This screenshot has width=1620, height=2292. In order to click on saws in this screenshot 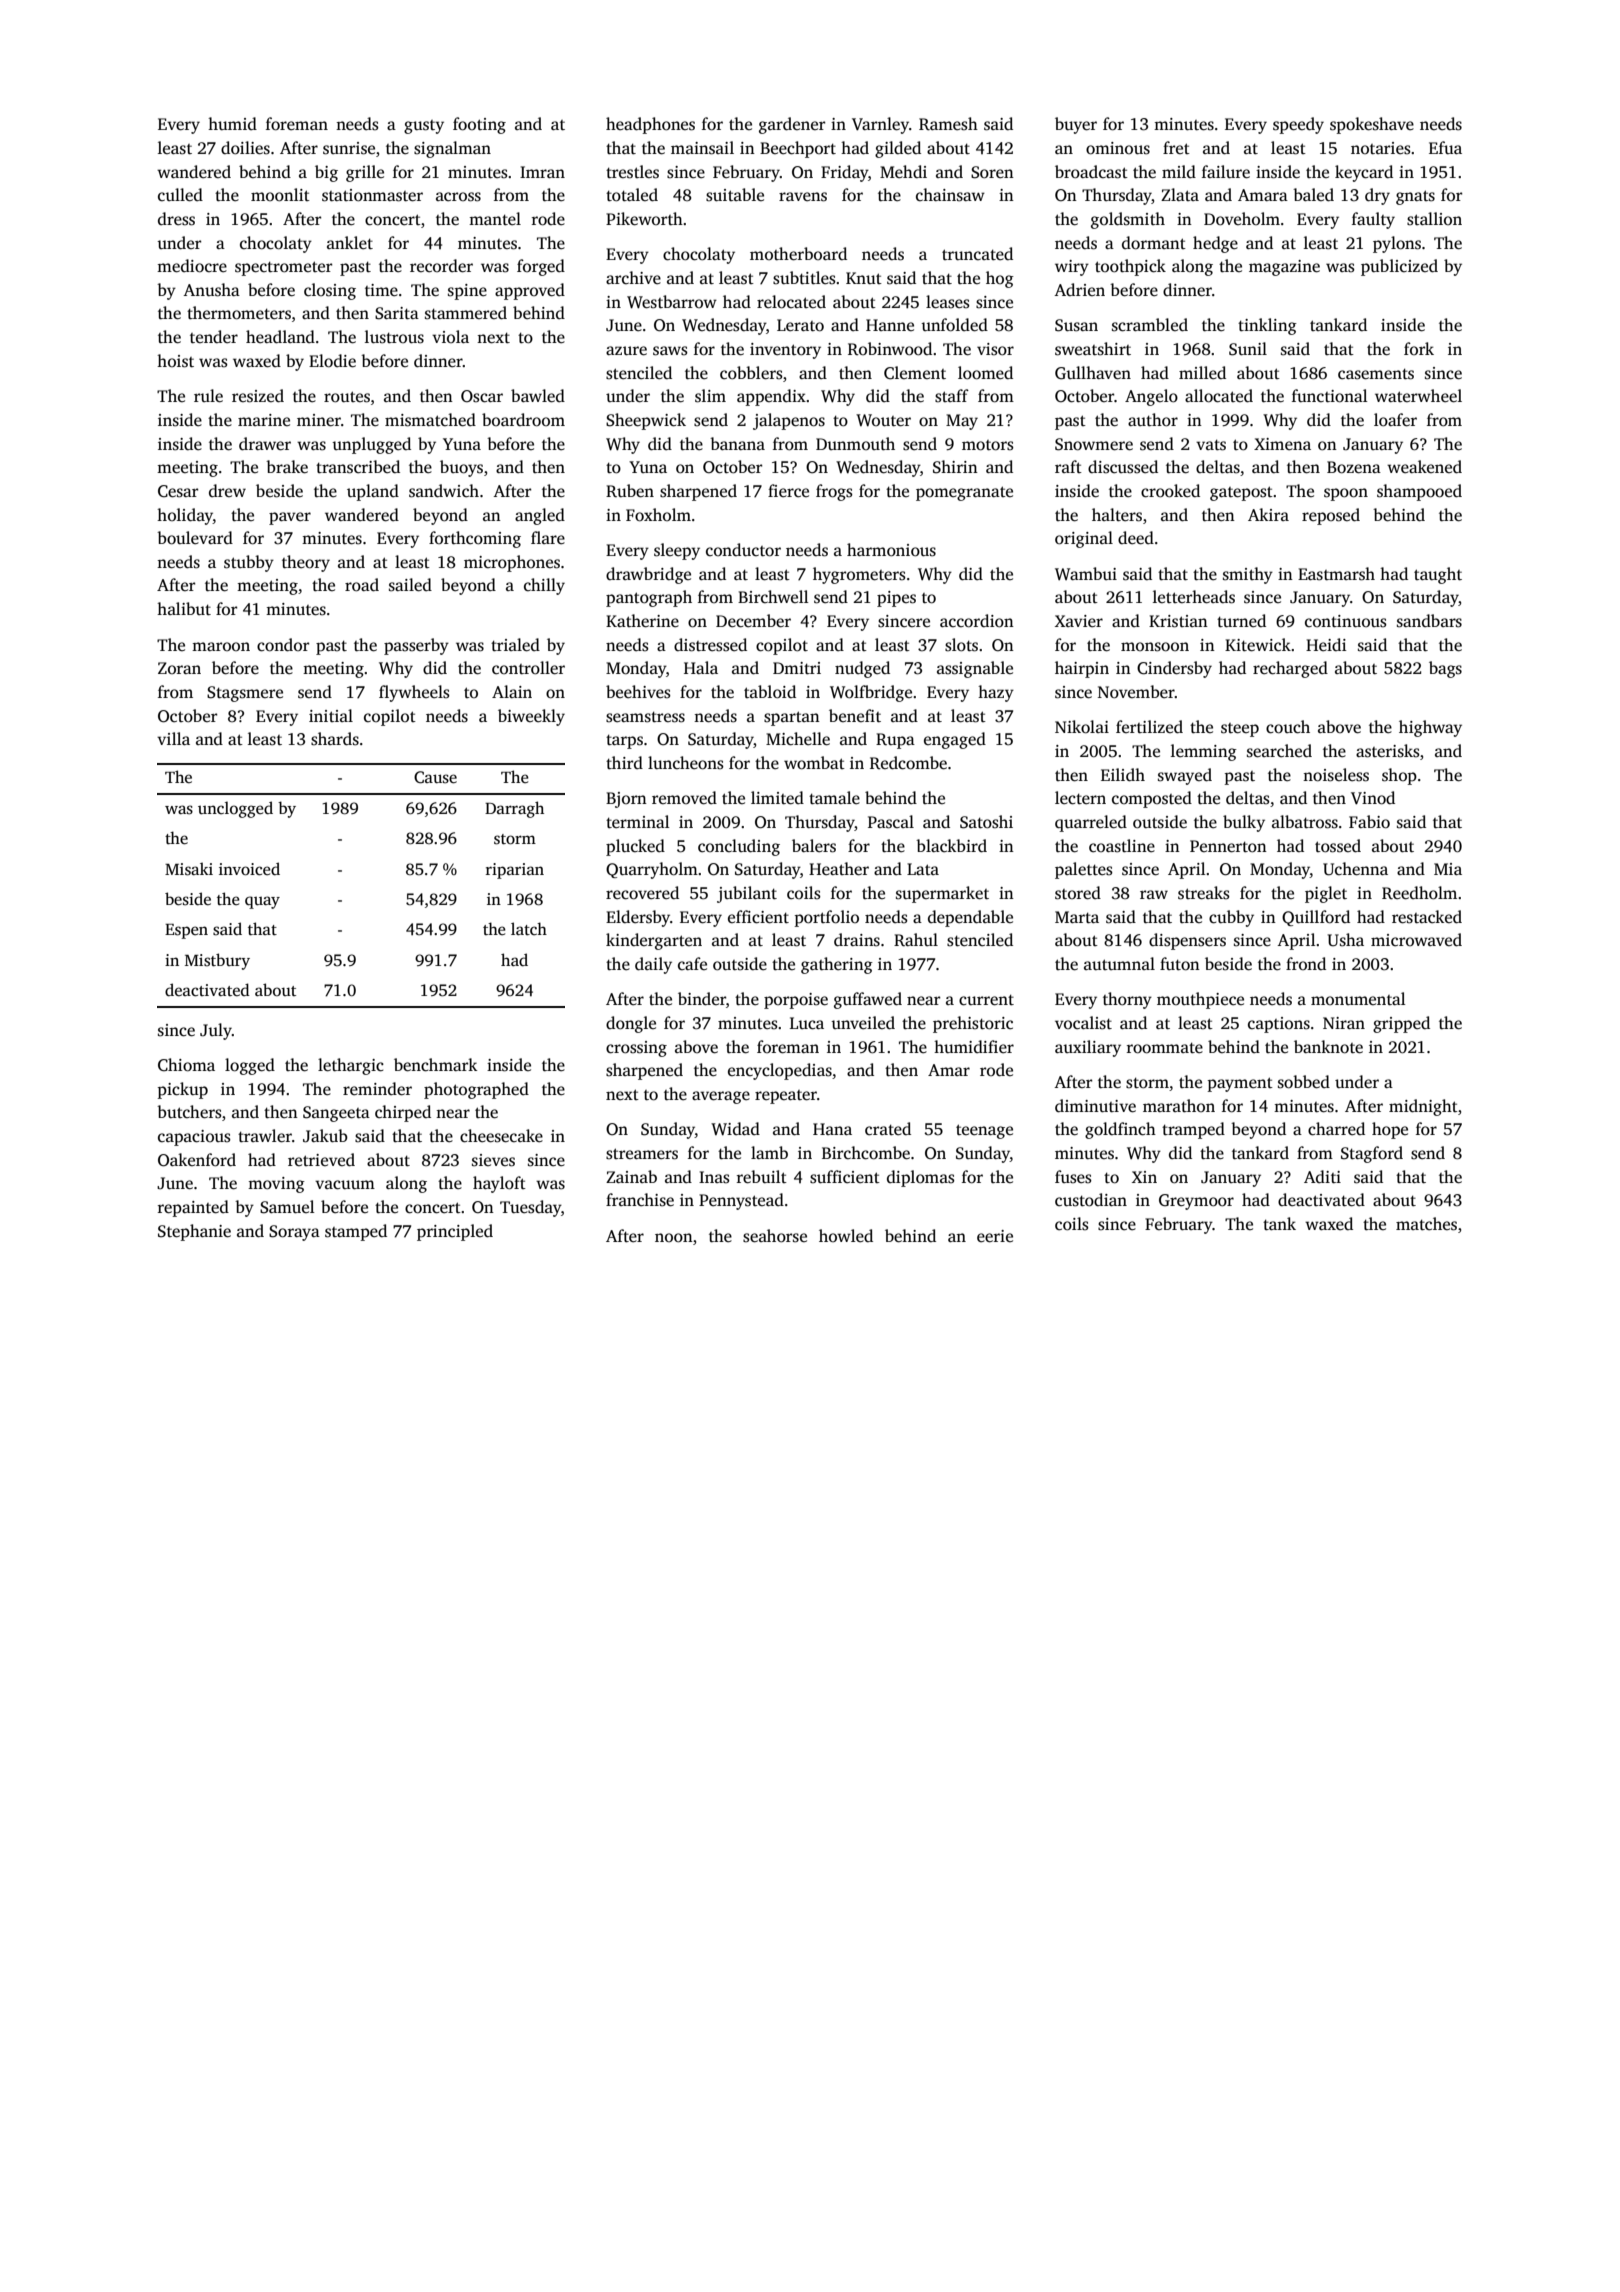, I will do `click(670, 351)`.
